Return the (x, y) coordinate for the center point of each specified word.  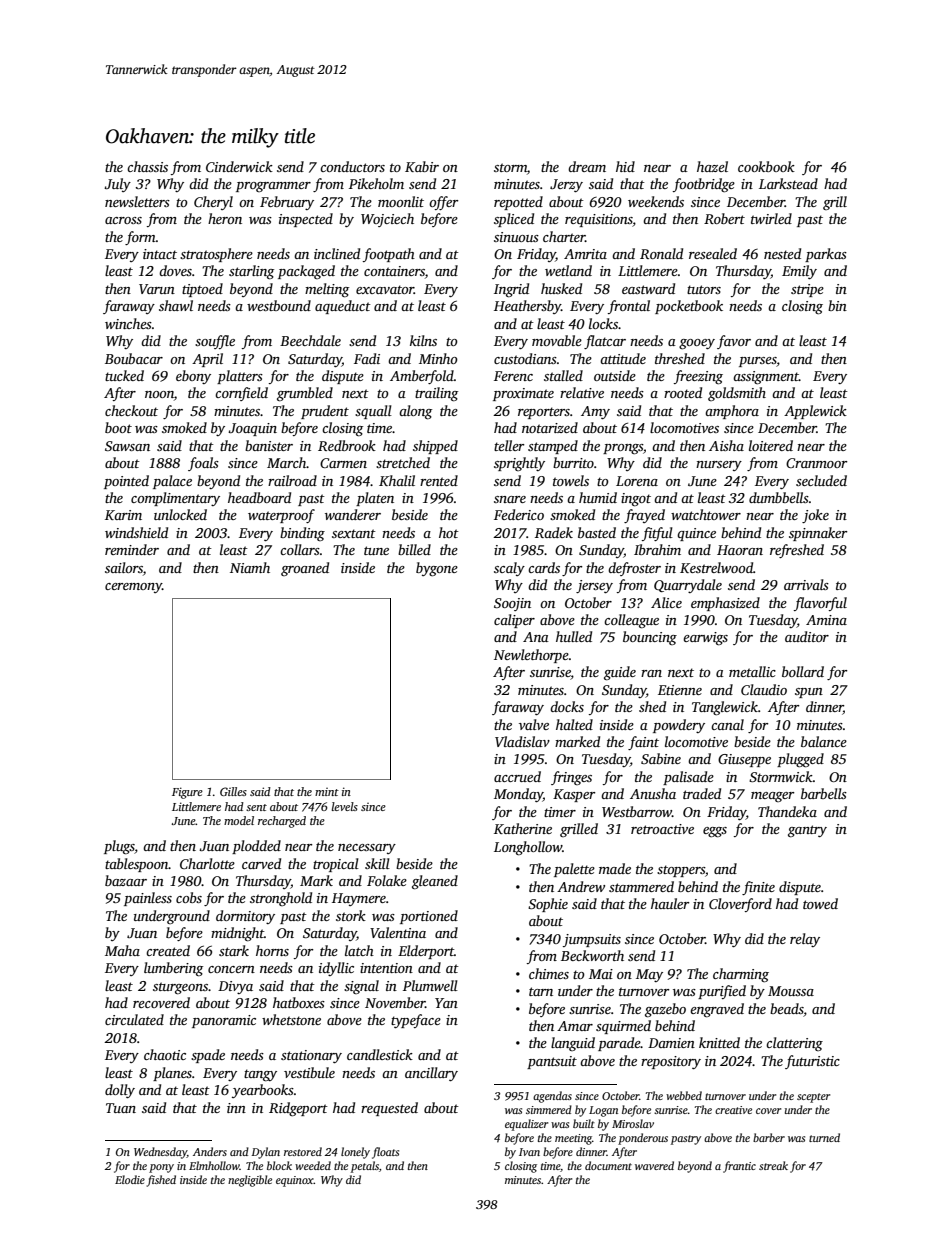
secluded (821, 480)
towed (820, 903)
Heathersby (527, 307)
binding (302, 534)
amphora (732, 412)
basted (597, 532)
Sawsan (127, 446)
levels (345, 806)
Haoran (740, 550)
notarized (550, 427)
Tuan (121, 1108)
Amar (575, 1026)
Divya (235, 987)
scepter (813, 1098)
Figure (187, 793)
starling (251, 272)
